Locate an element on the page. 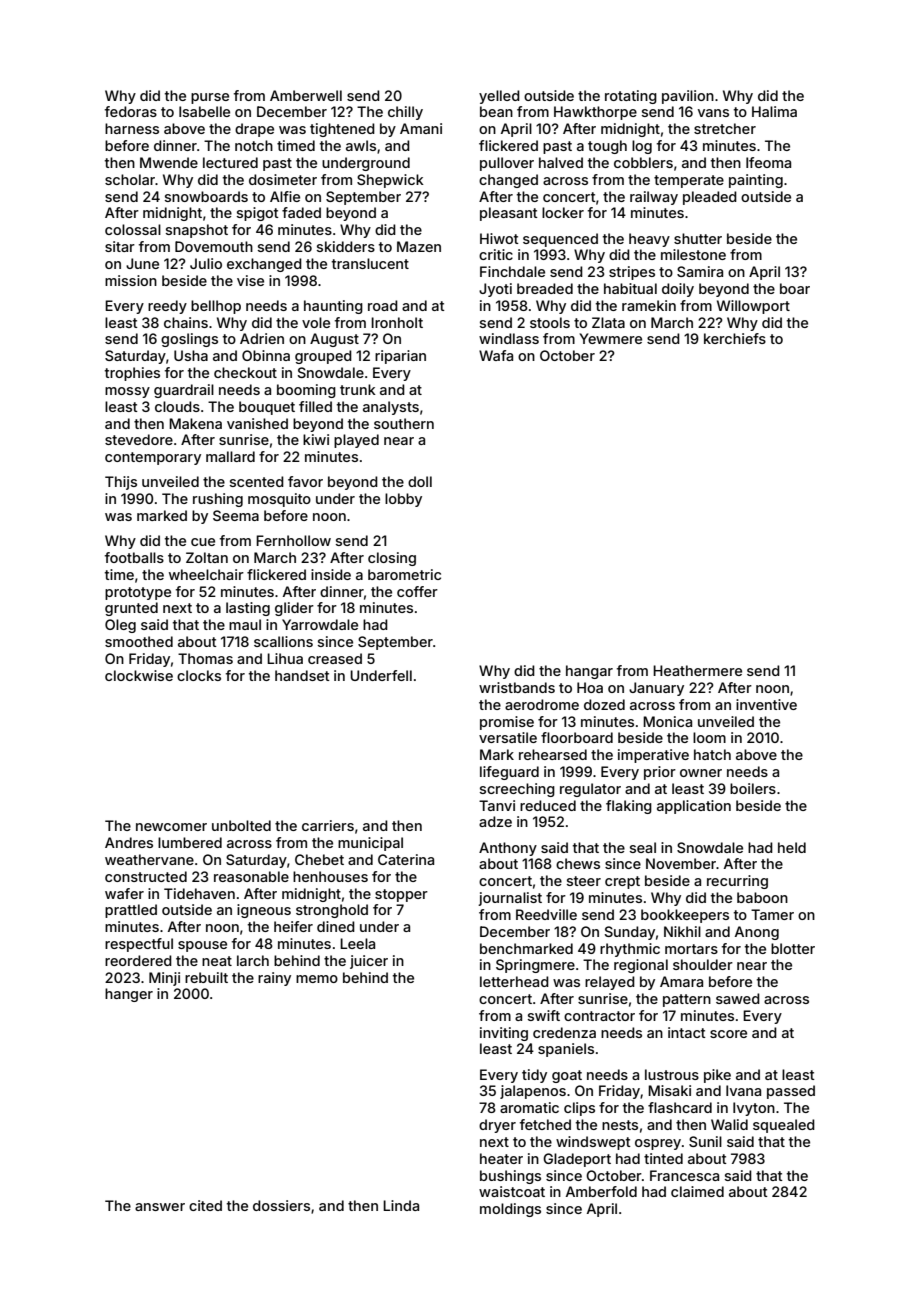 The width and height of the image is (924, 1308). Willowport is located at coordinates (753, 307).
